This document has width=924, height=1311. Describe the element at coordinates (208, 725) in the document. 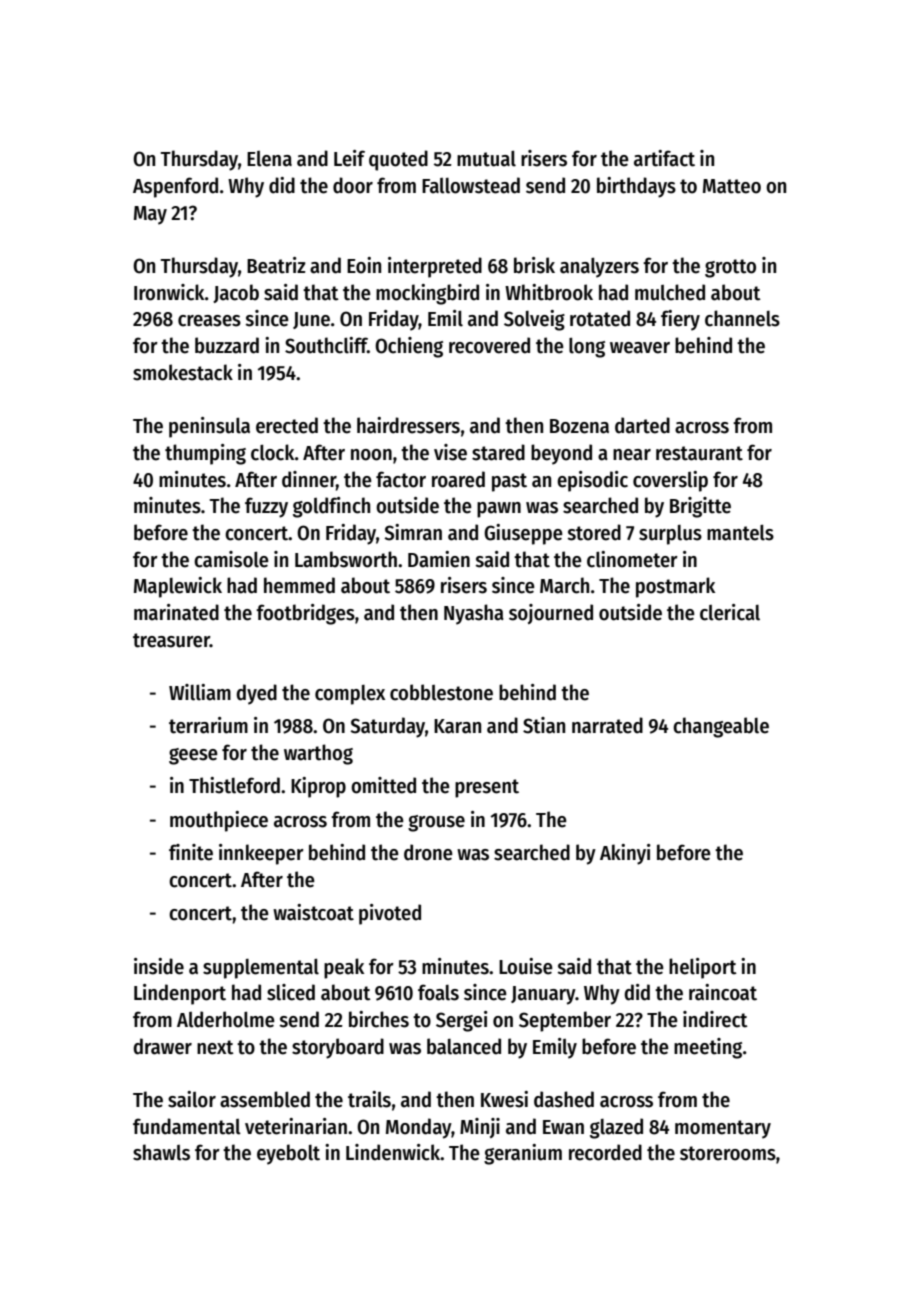

I see `terrarium` at that location.
